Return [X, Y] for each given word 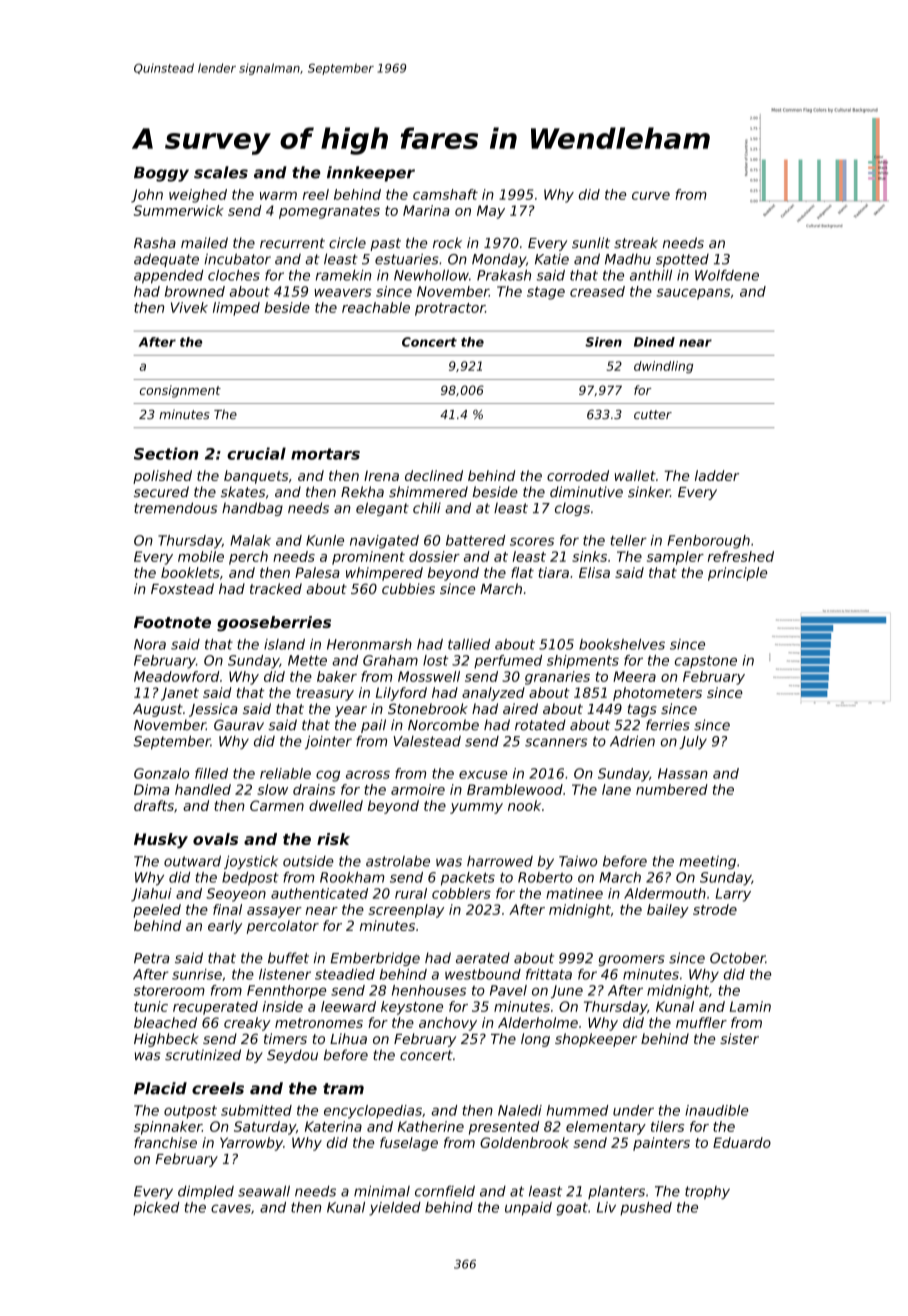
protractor [450, 309]
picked [156, 1209]
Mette [307, 660]
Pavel [508, 990]
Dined [654, 342]
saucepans [693, 294]
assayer [274, 912]
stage [546, 293]
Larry [733, 895]
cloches [234, 275]
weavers [343, 293]
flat [522, 572]
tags [642, 710]
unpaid [528, 1209]
